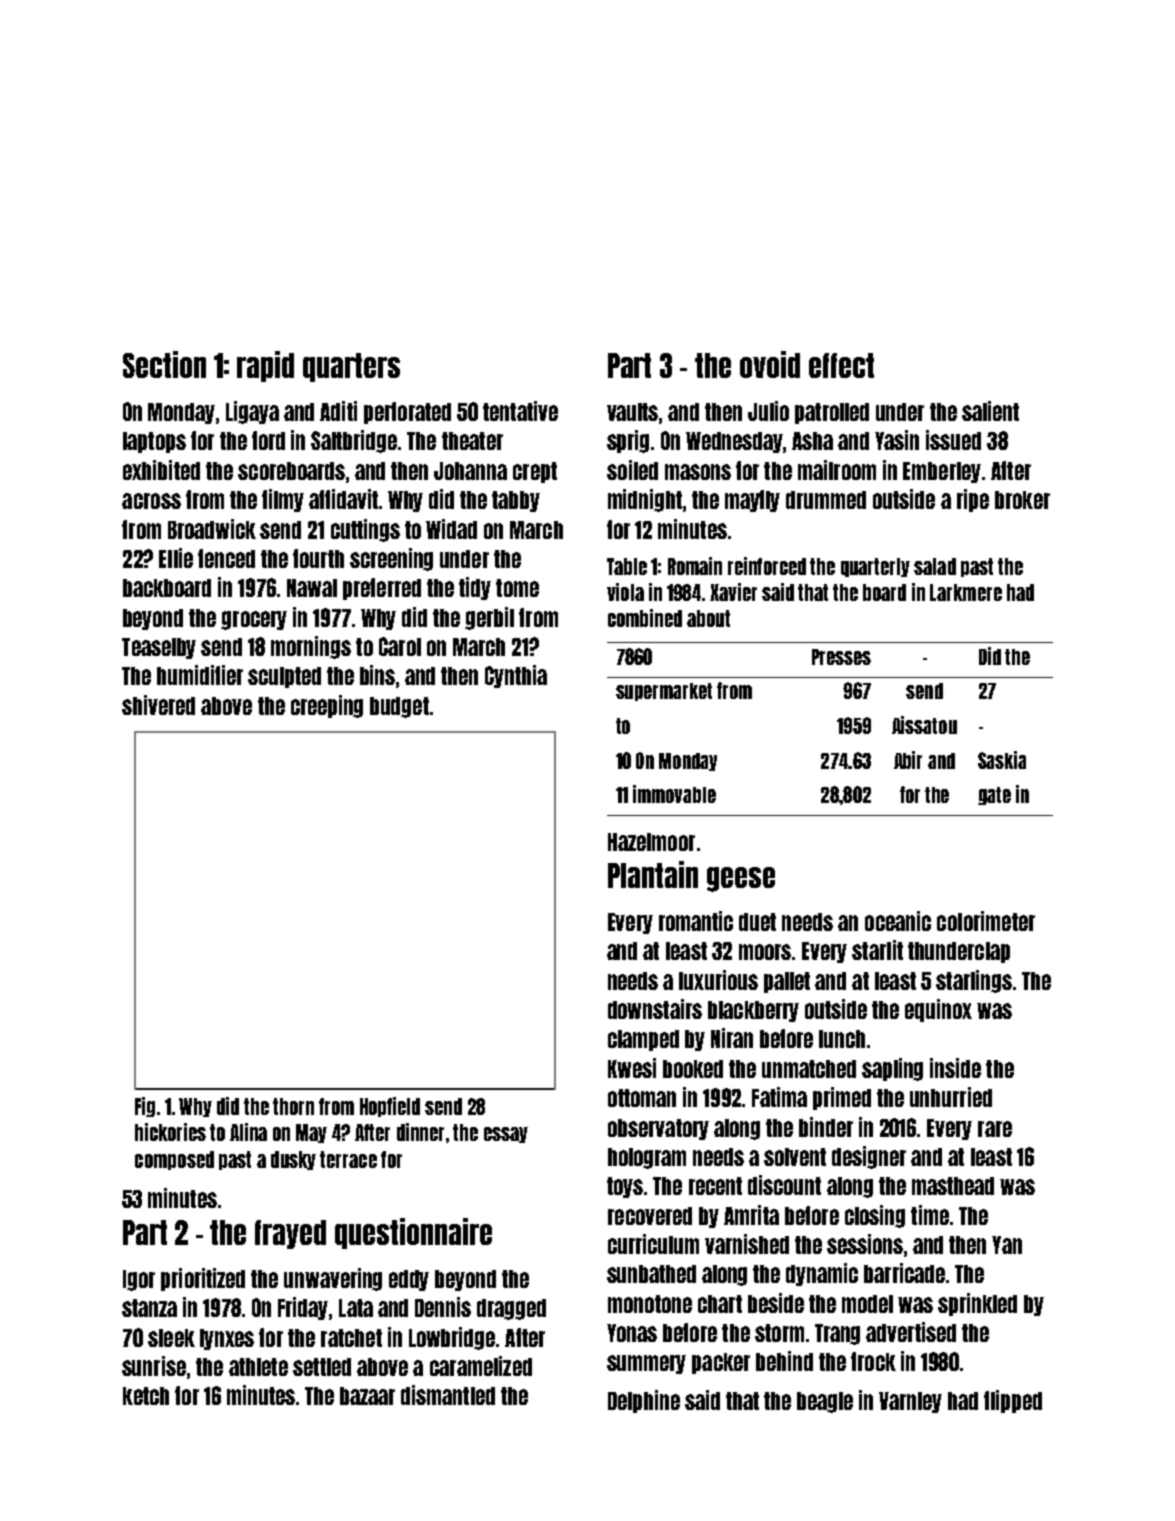  I want to click on booked, so click(693, 1069).
